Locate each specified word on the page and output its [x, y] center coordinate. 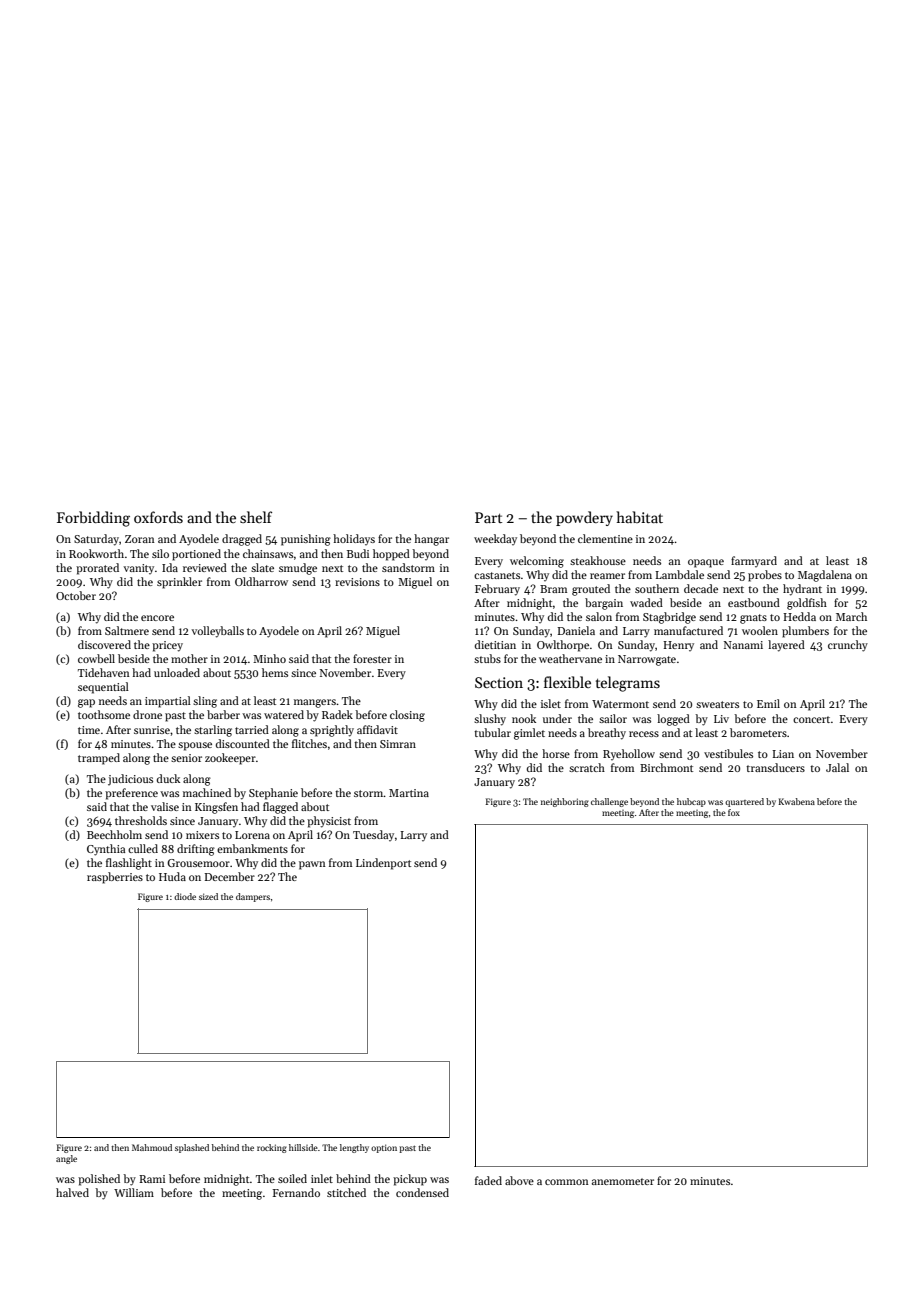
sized [208, 896]
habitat [639, 517]
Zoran [140, 539]
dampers [253, 897]
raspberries [115, 878]
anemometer [623, 1181]
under [557, 718]
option [384, 1148]
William [134, 1192]
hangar [431, 540]
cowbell [96, 658]
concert [811, 719]
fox [734, 812]
